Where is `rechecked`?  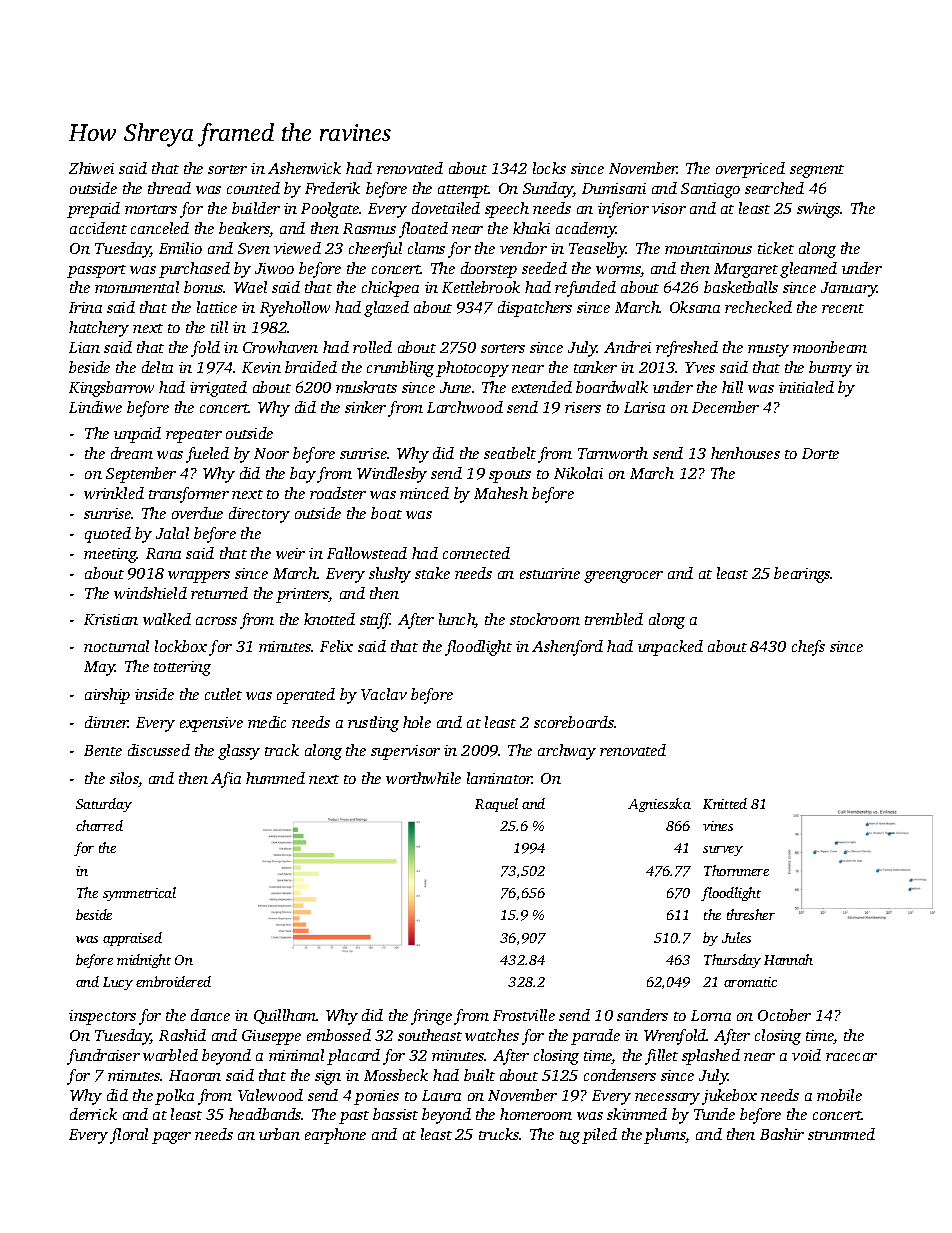 rechecked is located at coordinates (758, 307).
